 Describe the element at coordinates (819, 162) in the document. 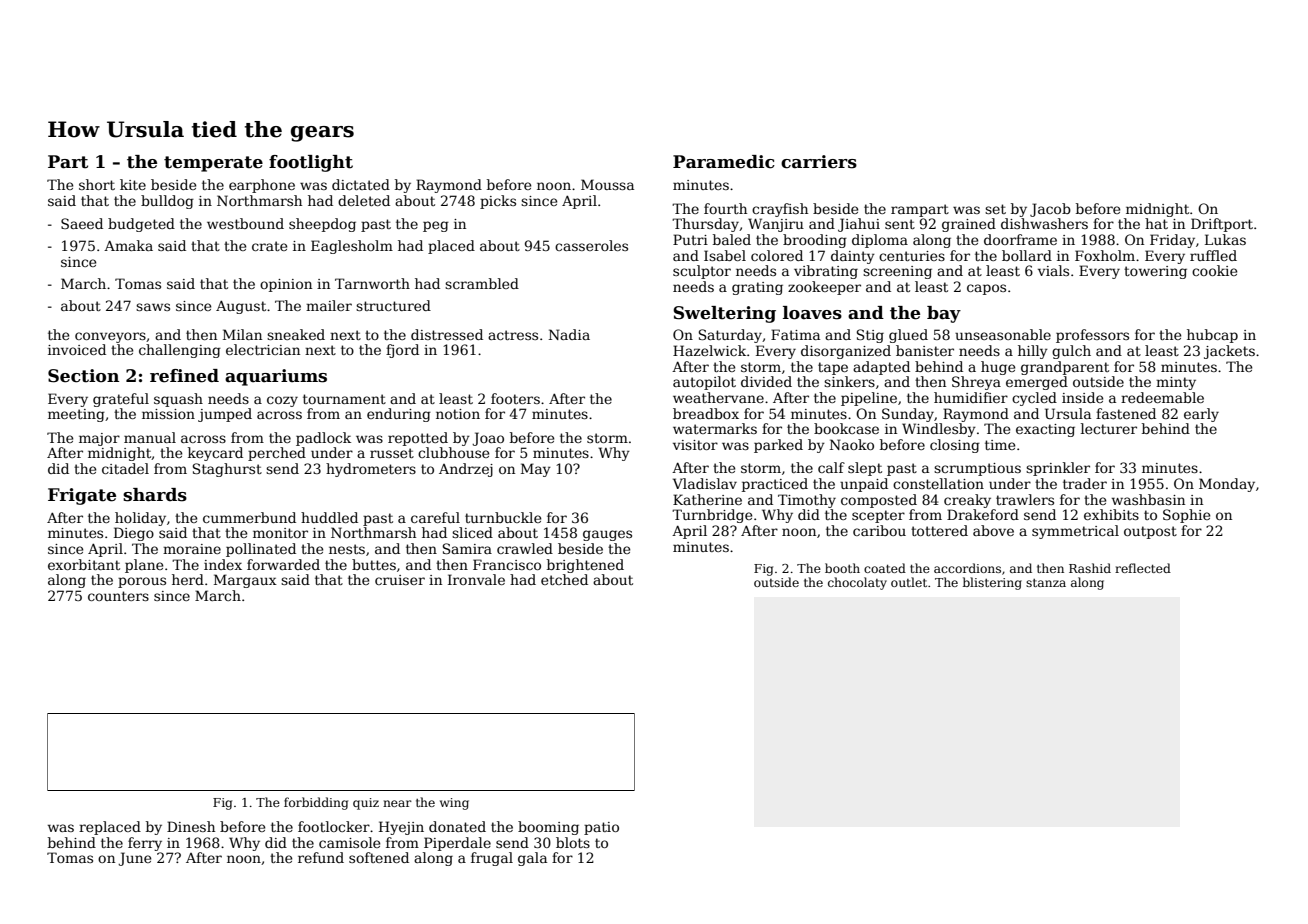

I see `carriers` at that location.
